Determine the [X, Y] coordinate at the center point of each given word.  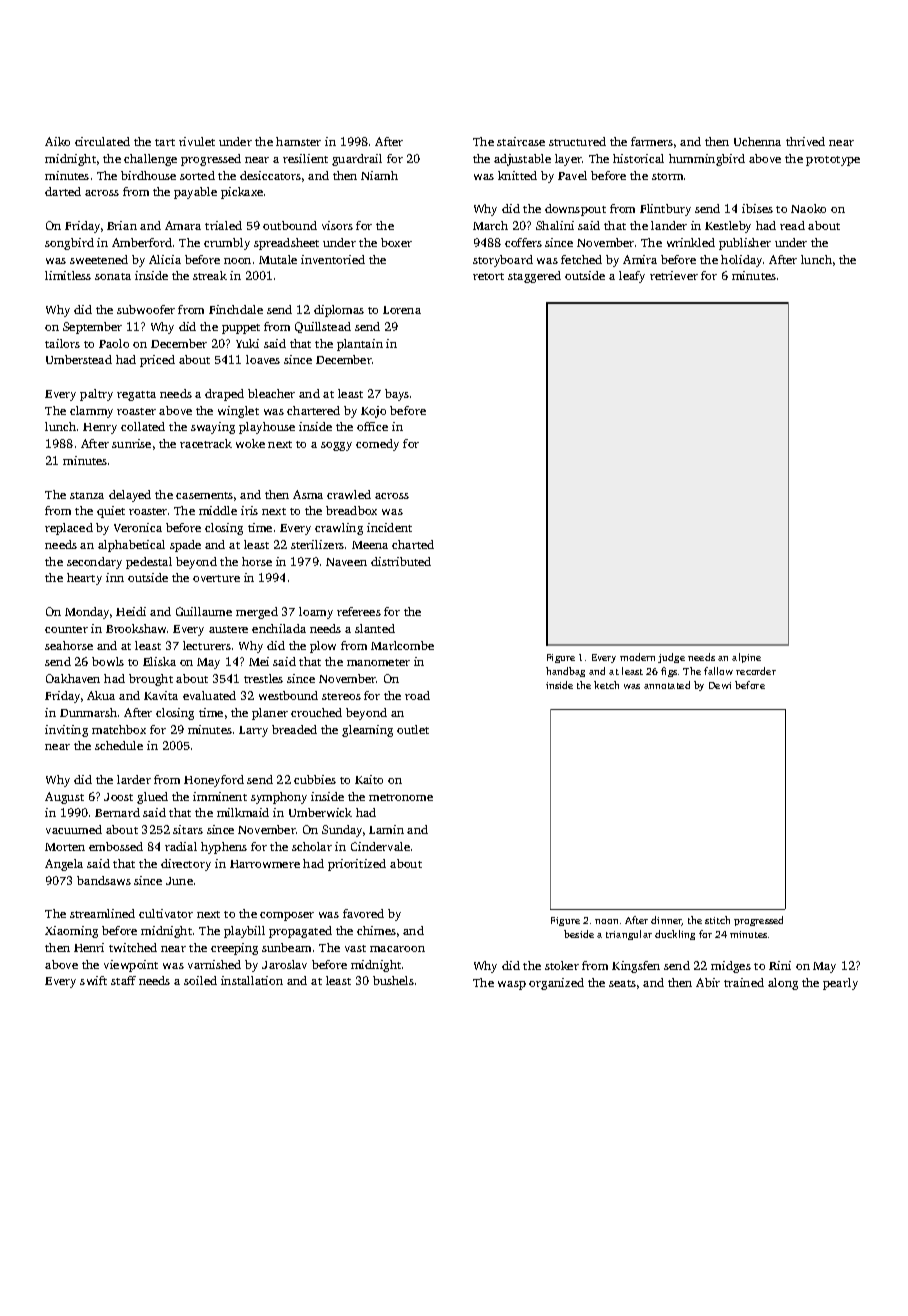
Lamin [386, 829]
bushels [393, 980]
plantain [360, 345]
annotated [667, 685]
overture [216, 578]
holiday [741, 261]
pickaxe [242, 193]
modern [637, 657]
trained [744, 982]
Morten [65, 847]
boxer [396, 242]
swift [93, 980]
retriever [674, 275]
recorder [756, 671]
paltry [96, 395]
